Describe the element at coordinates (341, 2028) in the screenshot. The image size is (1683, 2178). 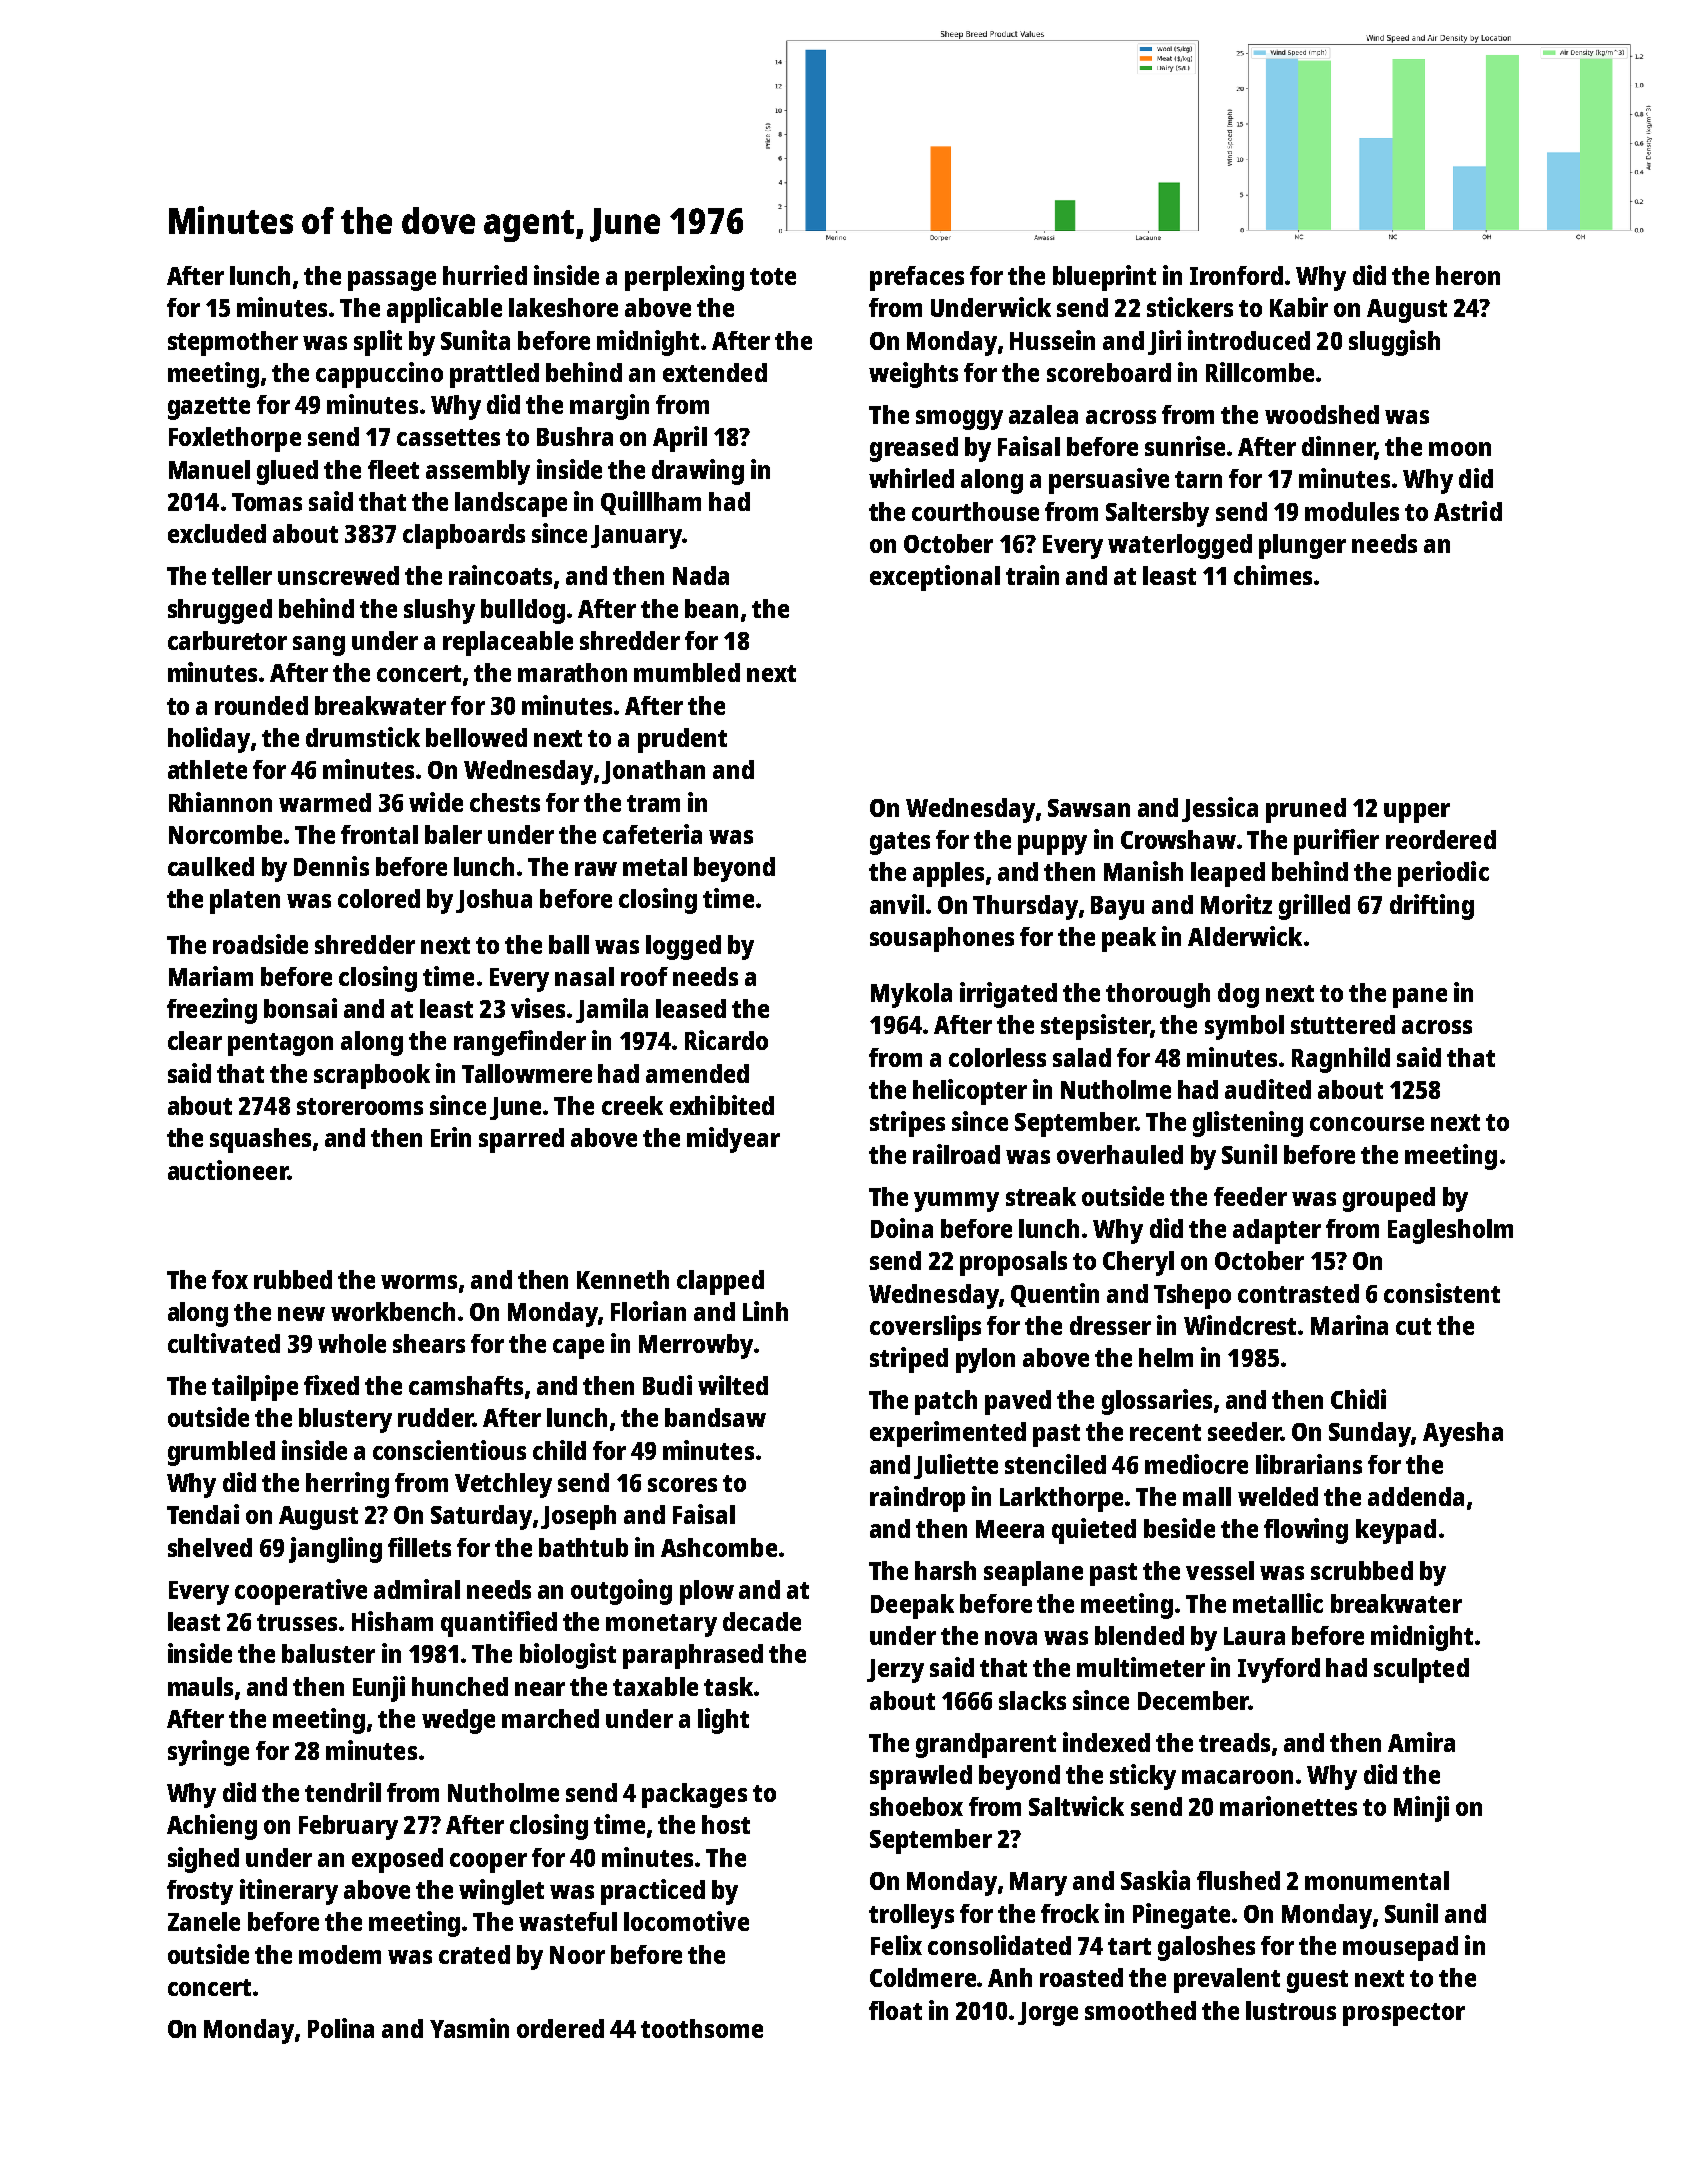
I see `Polina` at that location.
